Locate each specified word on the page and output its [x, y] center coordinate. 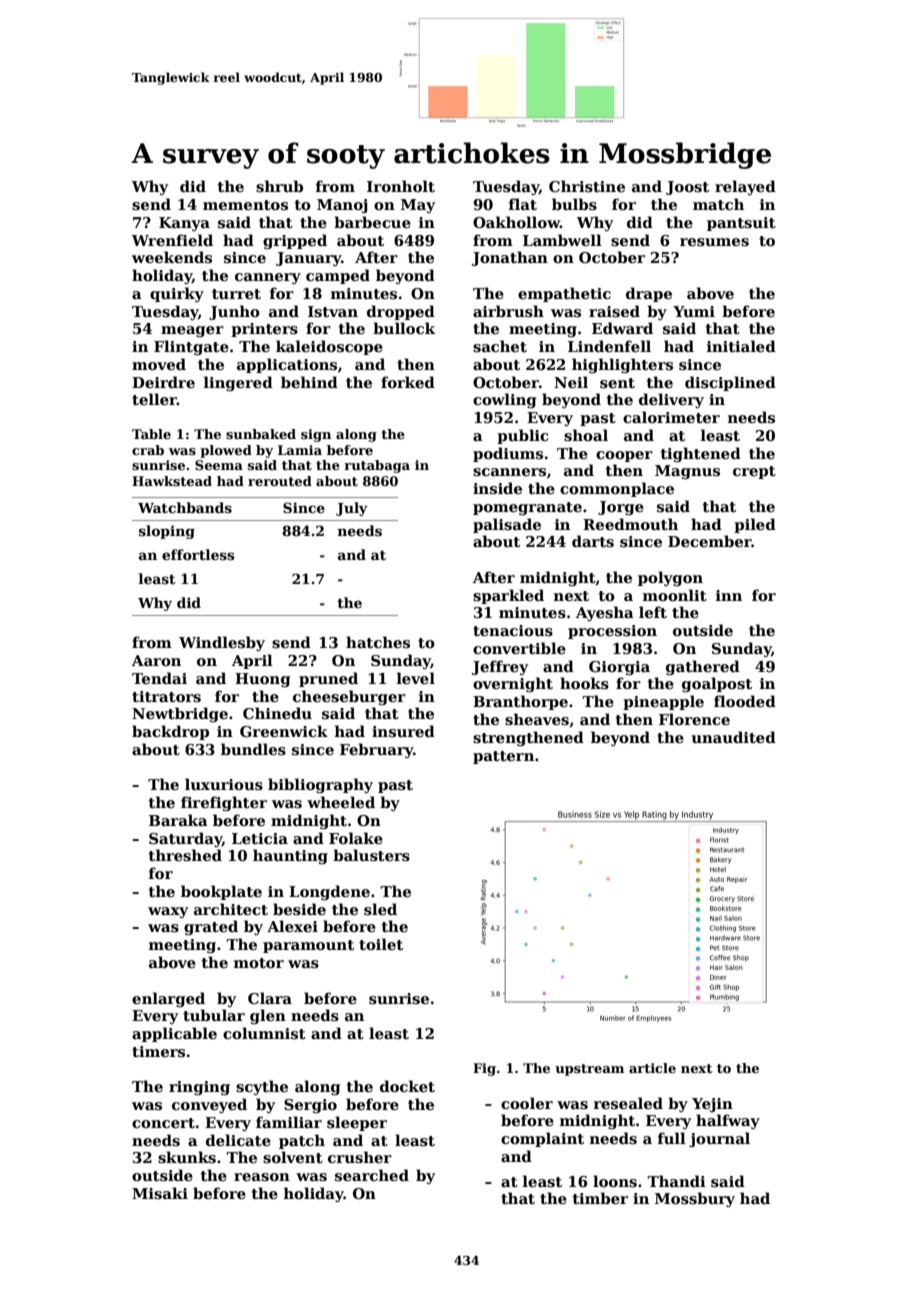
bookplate [221, 892]
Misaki [160, 1193]
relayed [745, 187]
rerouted [280, 481]
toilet [381, 944]
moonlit [675, 595]
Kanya [184, 224]
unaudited [734, 737]
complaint [542, 1139]
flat [523, 204]
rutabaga [377, 466]
